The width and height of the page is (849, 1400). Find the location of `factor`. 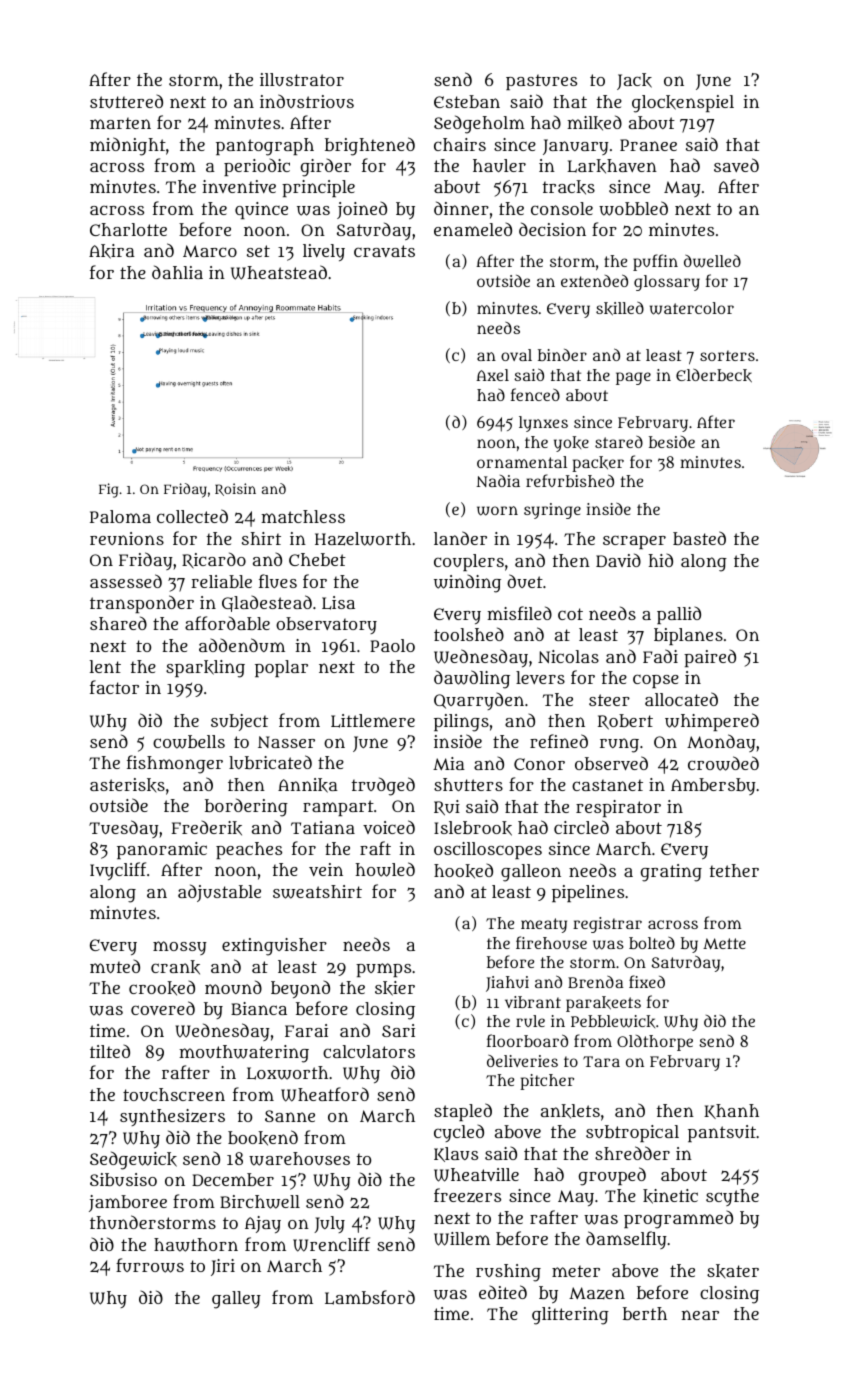

factor is located at coordinates (114, 687).
